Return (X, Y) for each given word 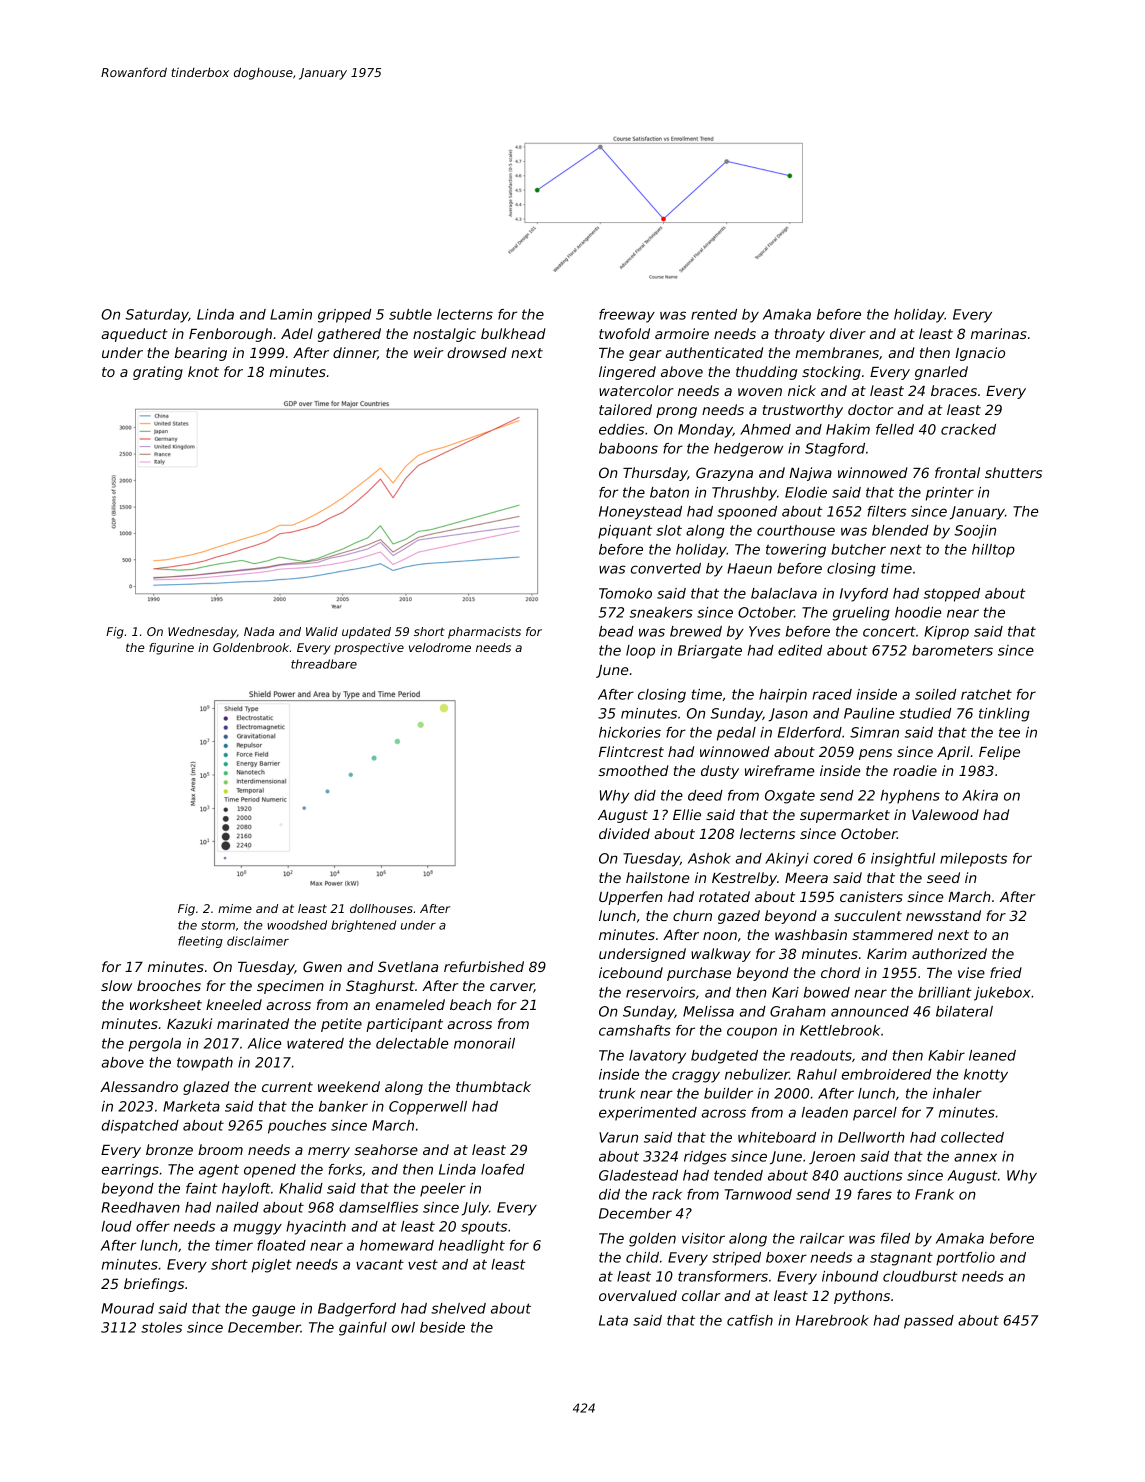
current (287, 1087)
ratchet (986, 694)
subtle (410, 314)
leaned (992, 1055)
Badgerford (357, 1310)
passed (929, 1322)
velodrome (440, 647)
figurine (171, 649)
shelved (458, 1308)
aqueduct (135, 335)
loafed (503, 1169)
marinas (999, 333)
